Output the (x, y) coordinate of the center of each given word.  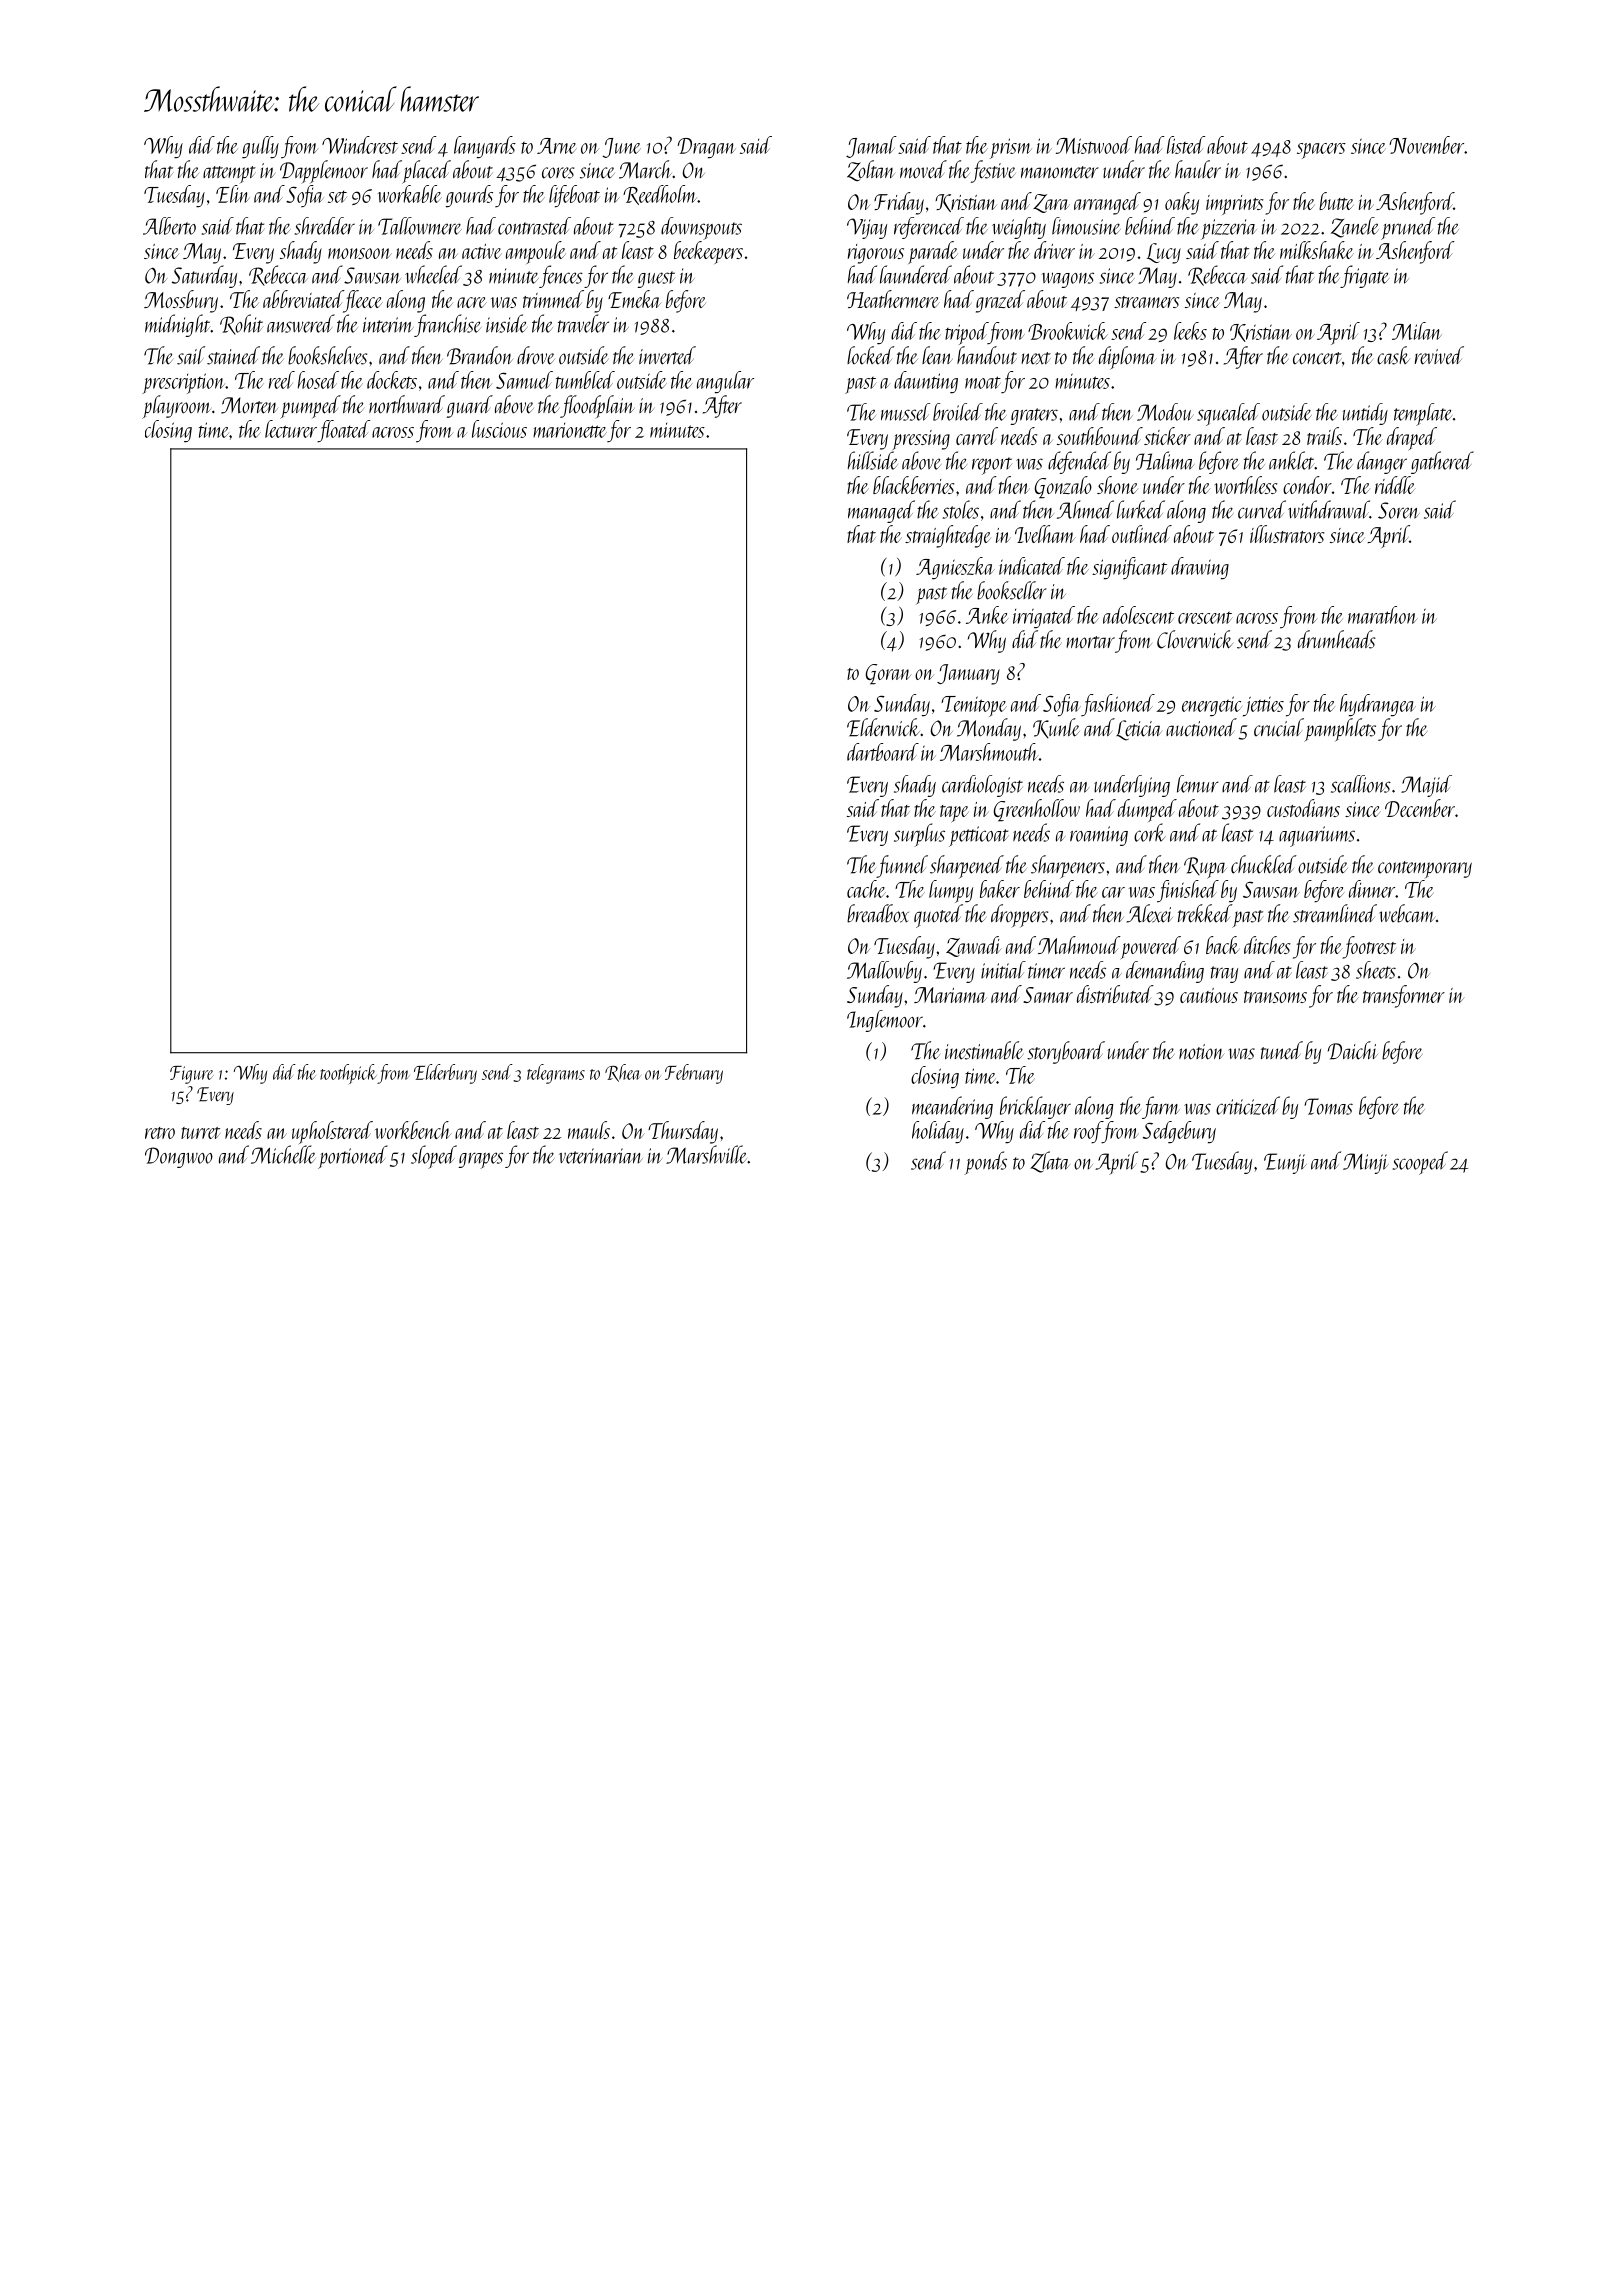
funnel (902, 866)
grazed (1000, 301)
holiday (938, 1132)
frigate (1364, 276)
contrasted (534, 226)
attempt (229, 174)
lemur (1198, 784)
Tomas (1328, 1106)
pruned (1408, 228)
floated (343, 431)
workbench (413, 1130)
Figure (192, 1075)
